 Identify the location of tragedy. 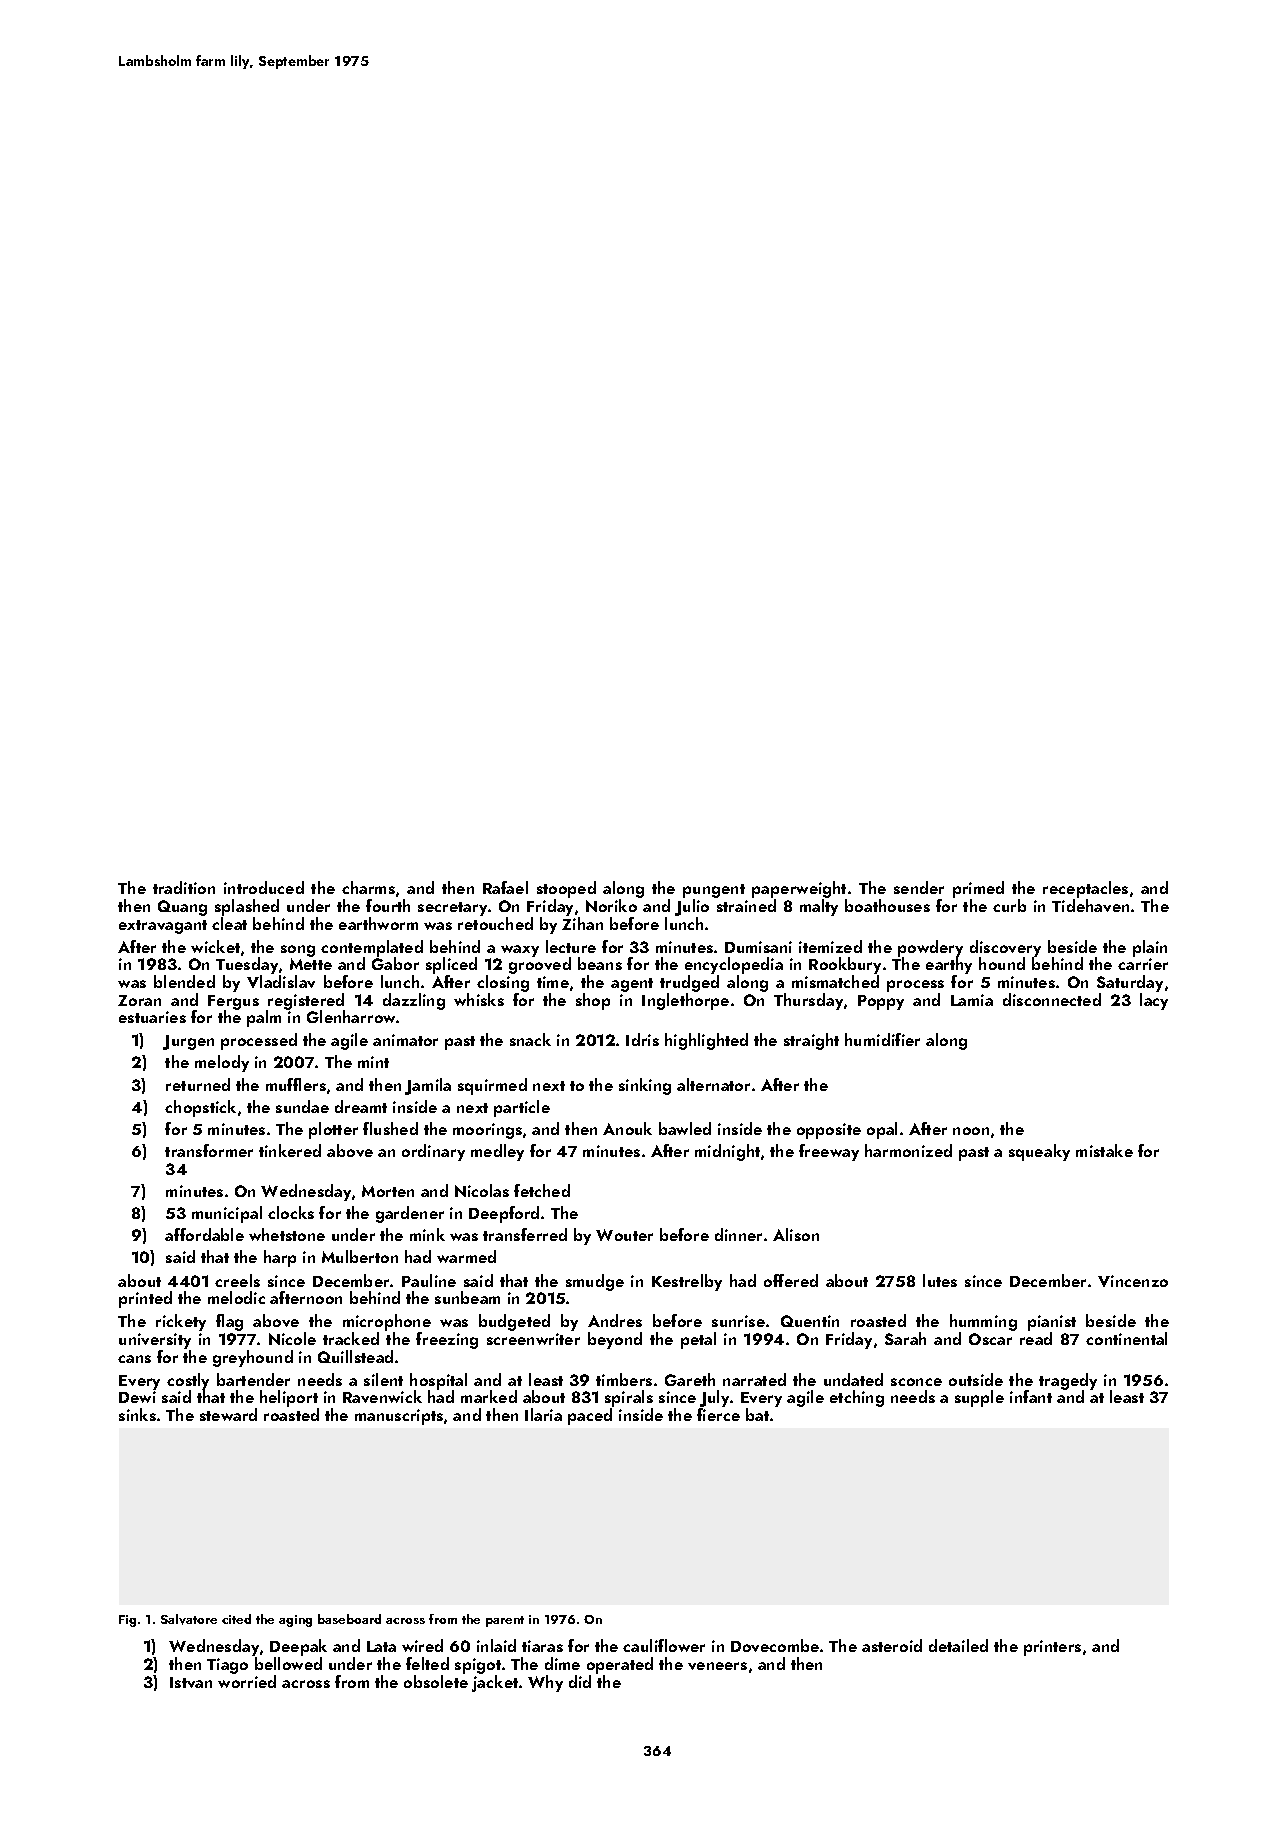
(1068, 1382).
